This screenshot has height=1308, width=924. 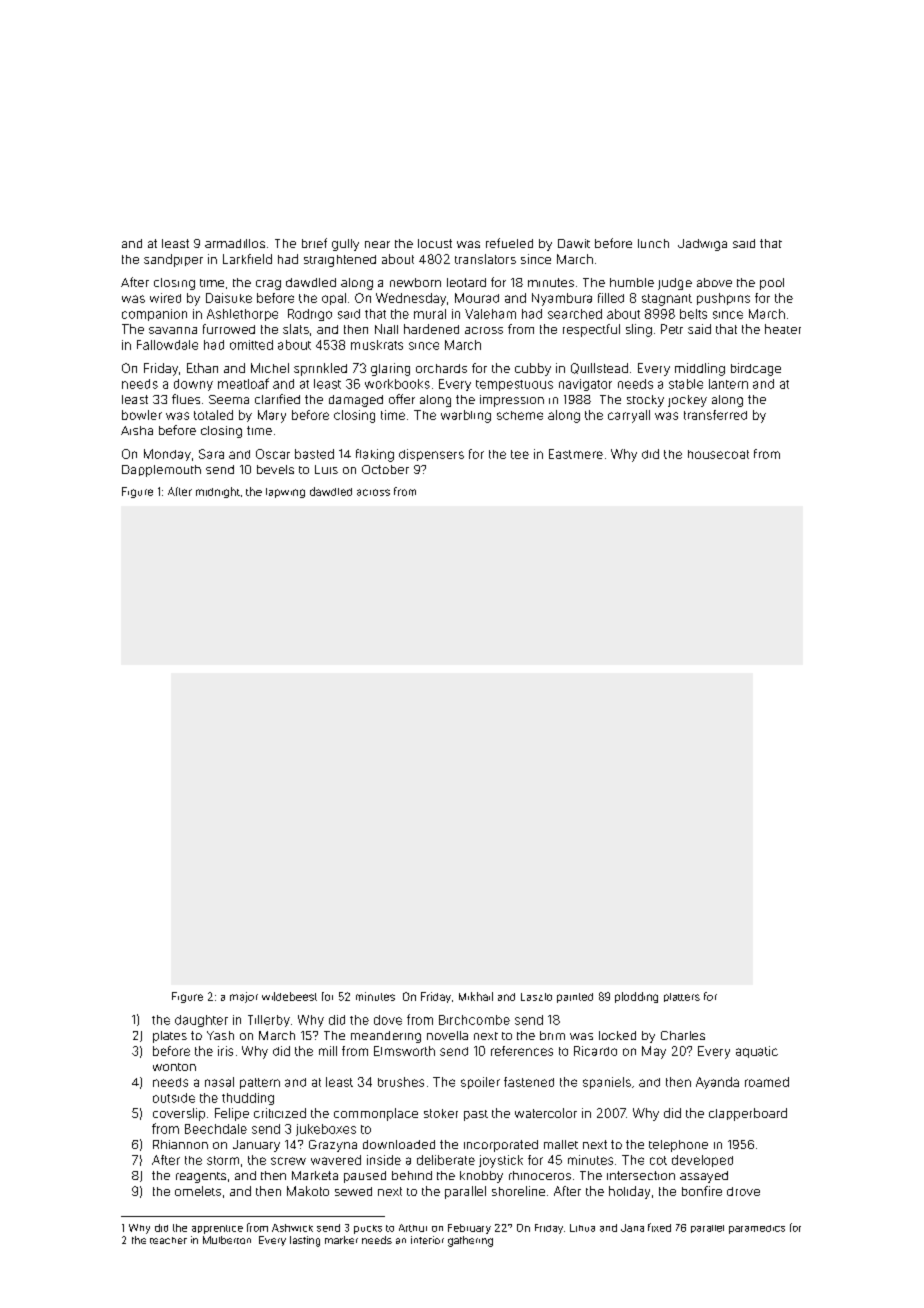 I want to click on Mourad, so click(x=477, y=298).
